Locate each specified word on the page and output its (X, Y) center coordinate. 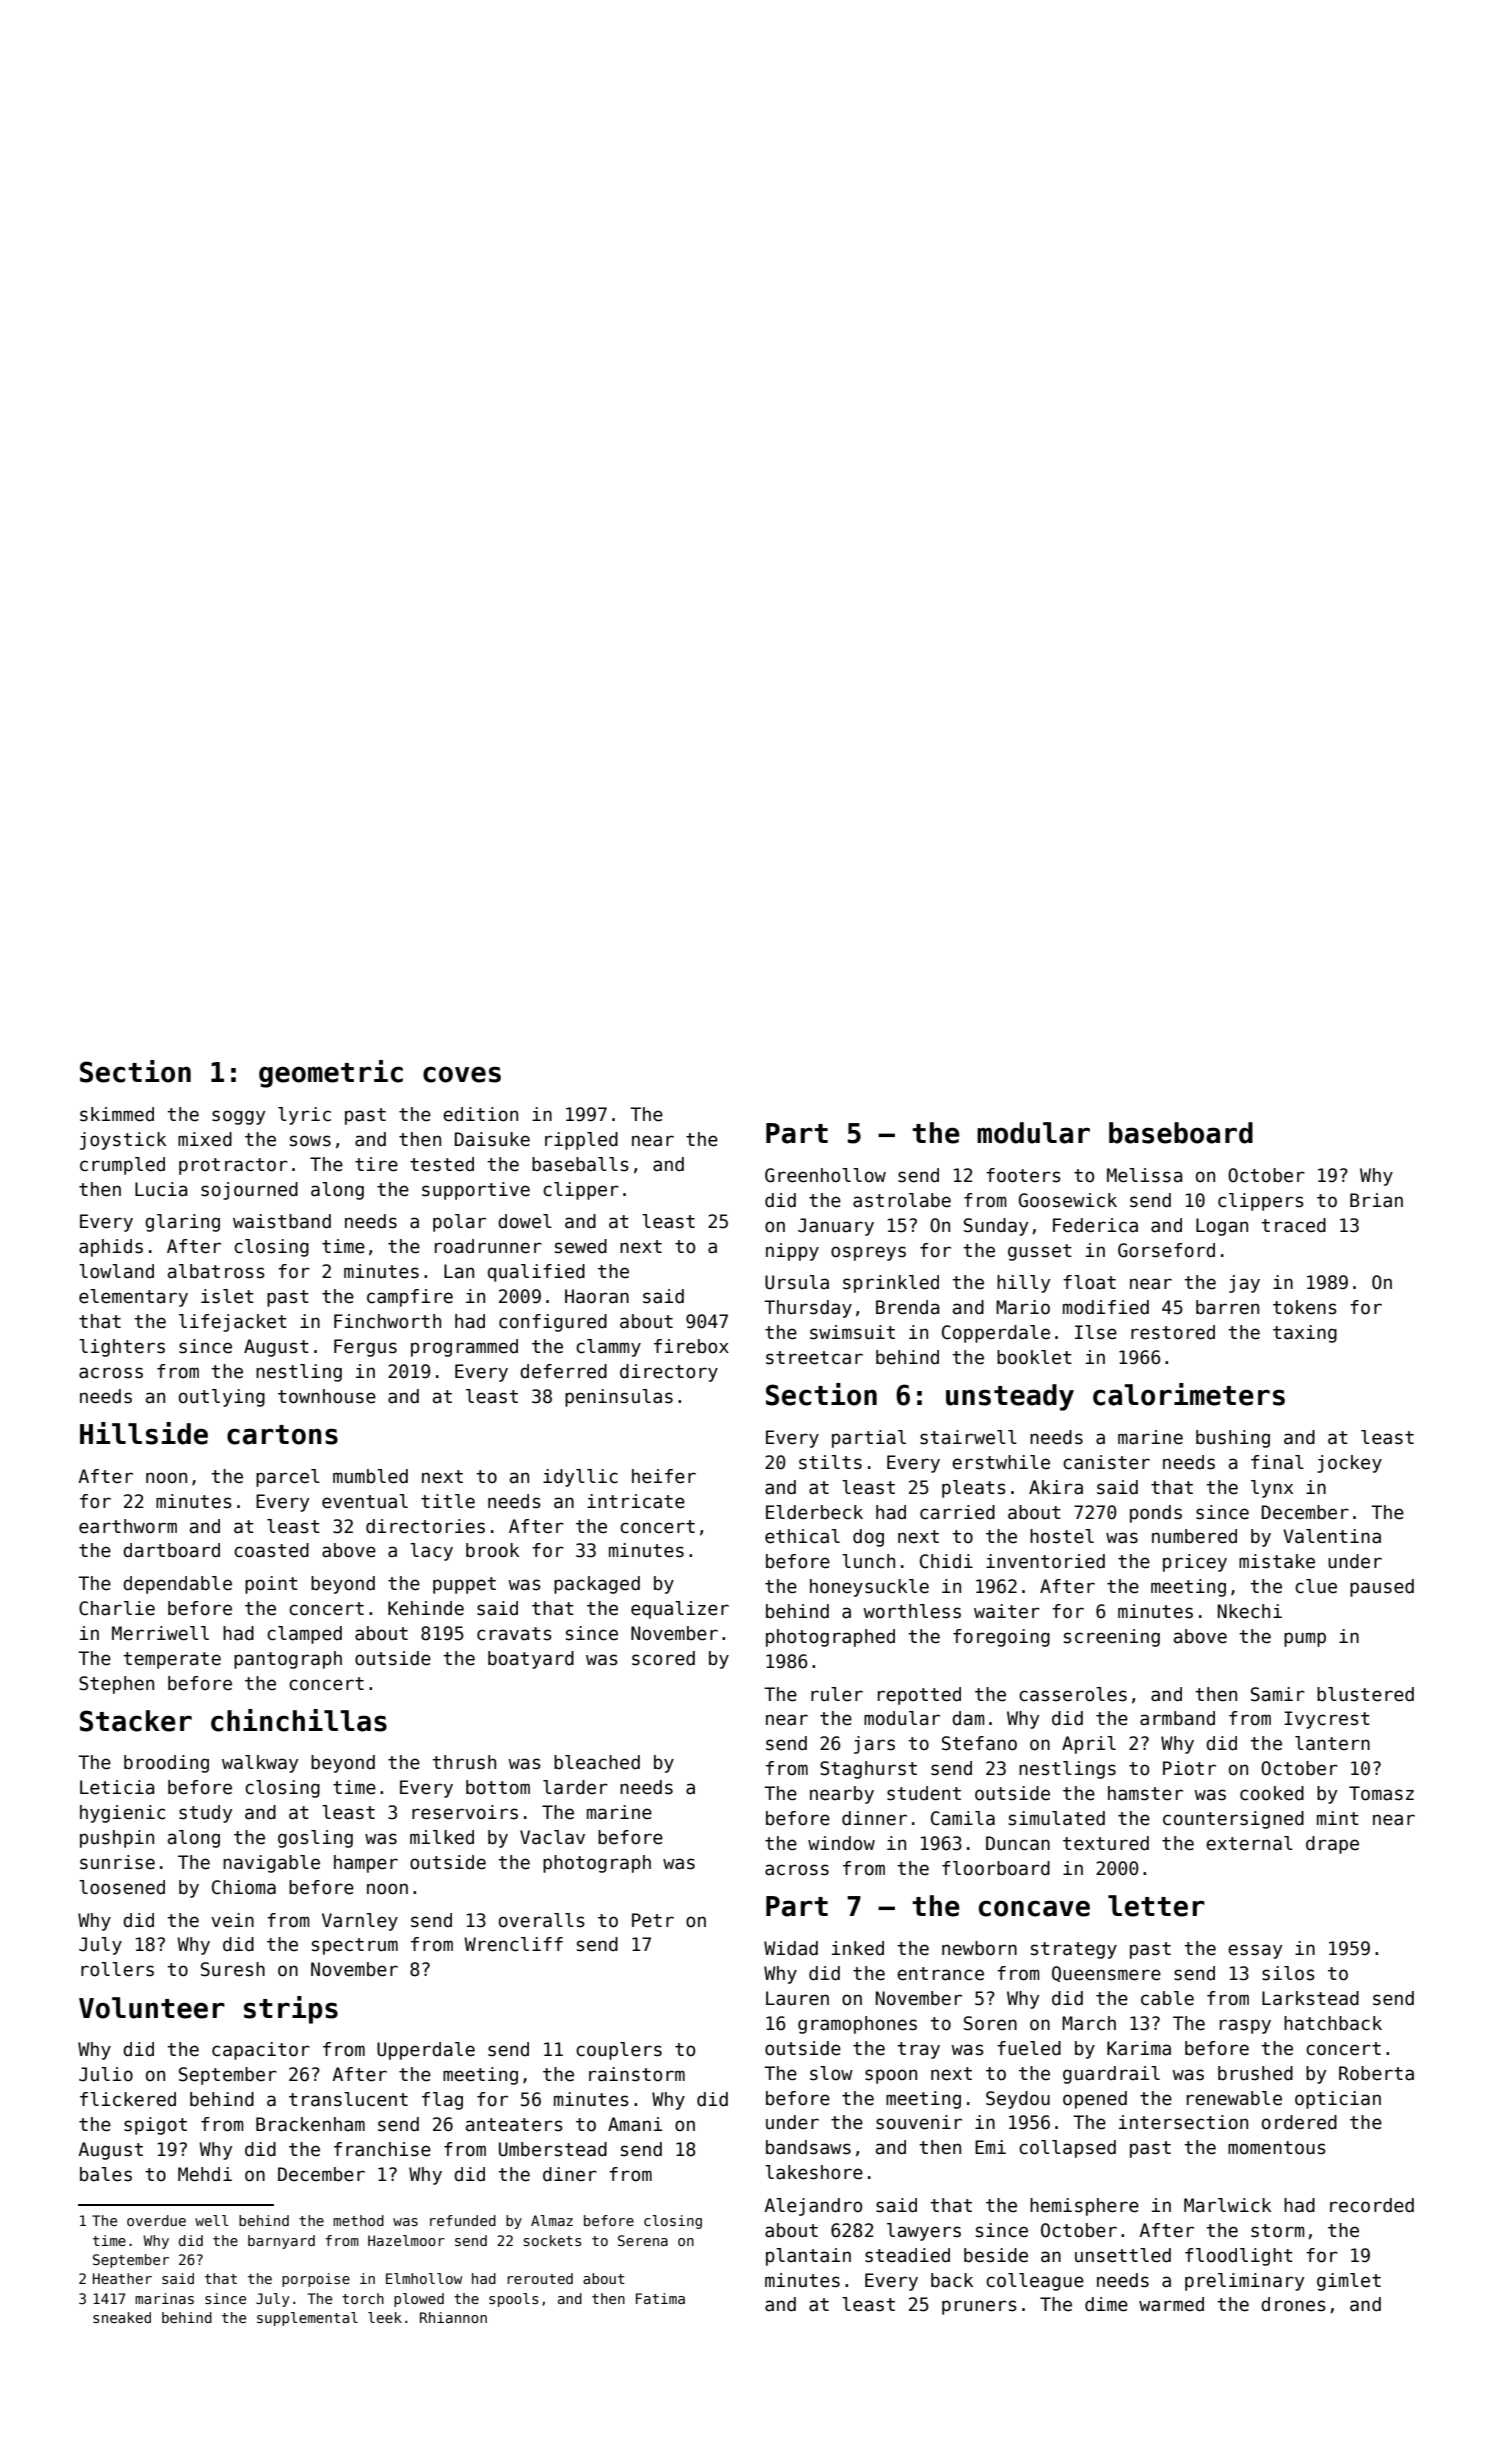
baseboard (1181, 1133)
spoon (891, 2076)
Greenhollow (825, 1175)
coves (462, 1074)
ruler (837, 1694)
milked (442, 1837)
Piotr (1189, 1768)
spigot (155, 2126)
